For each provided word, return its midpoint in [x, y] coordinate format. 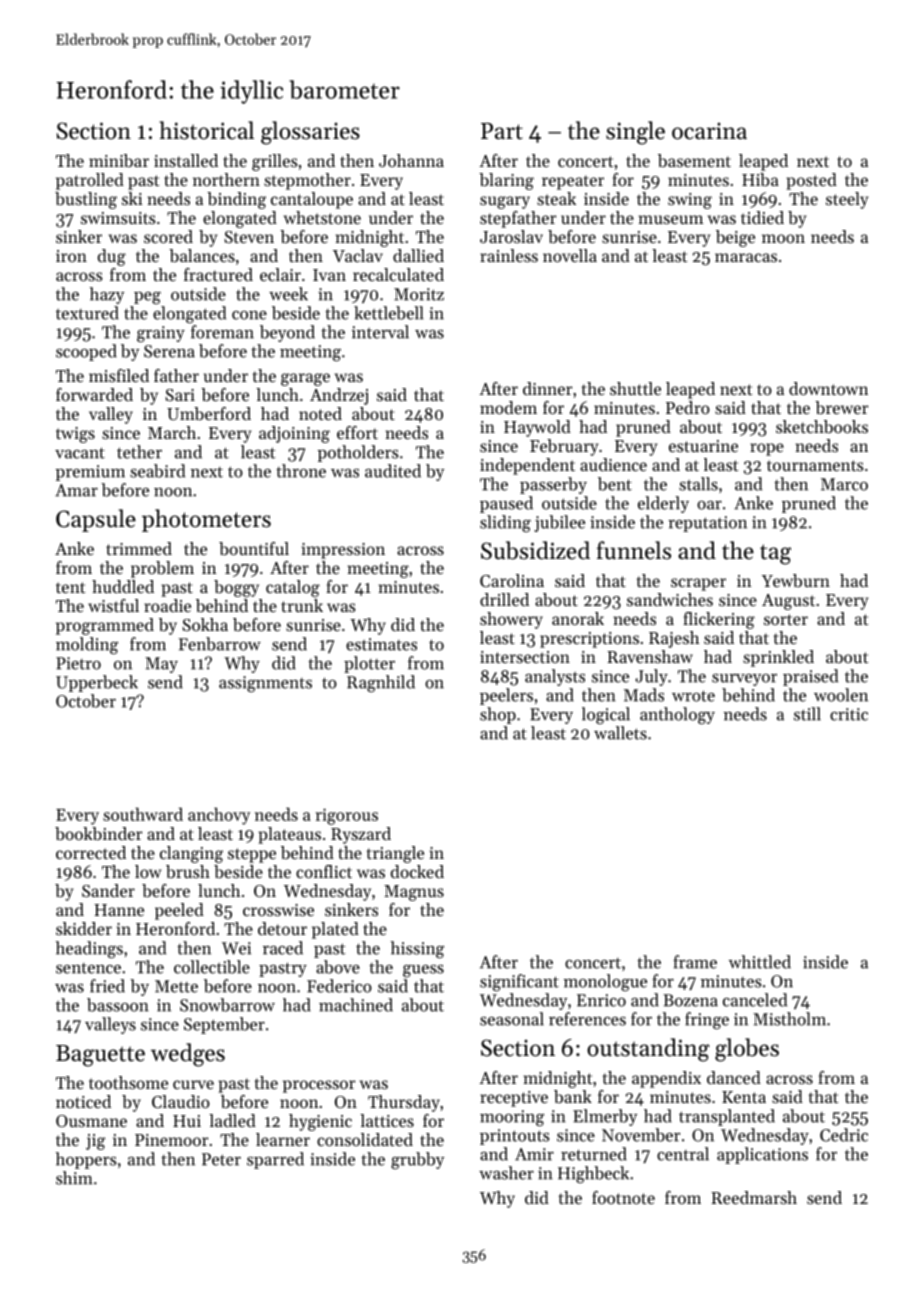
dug [112, 257]
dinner [548, 388]
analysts [555, 677]
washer [506, 1173]
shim [74, 1178]
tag [775, 554]
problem [162, 569]
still [807, 714]
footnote [623, 1197]
